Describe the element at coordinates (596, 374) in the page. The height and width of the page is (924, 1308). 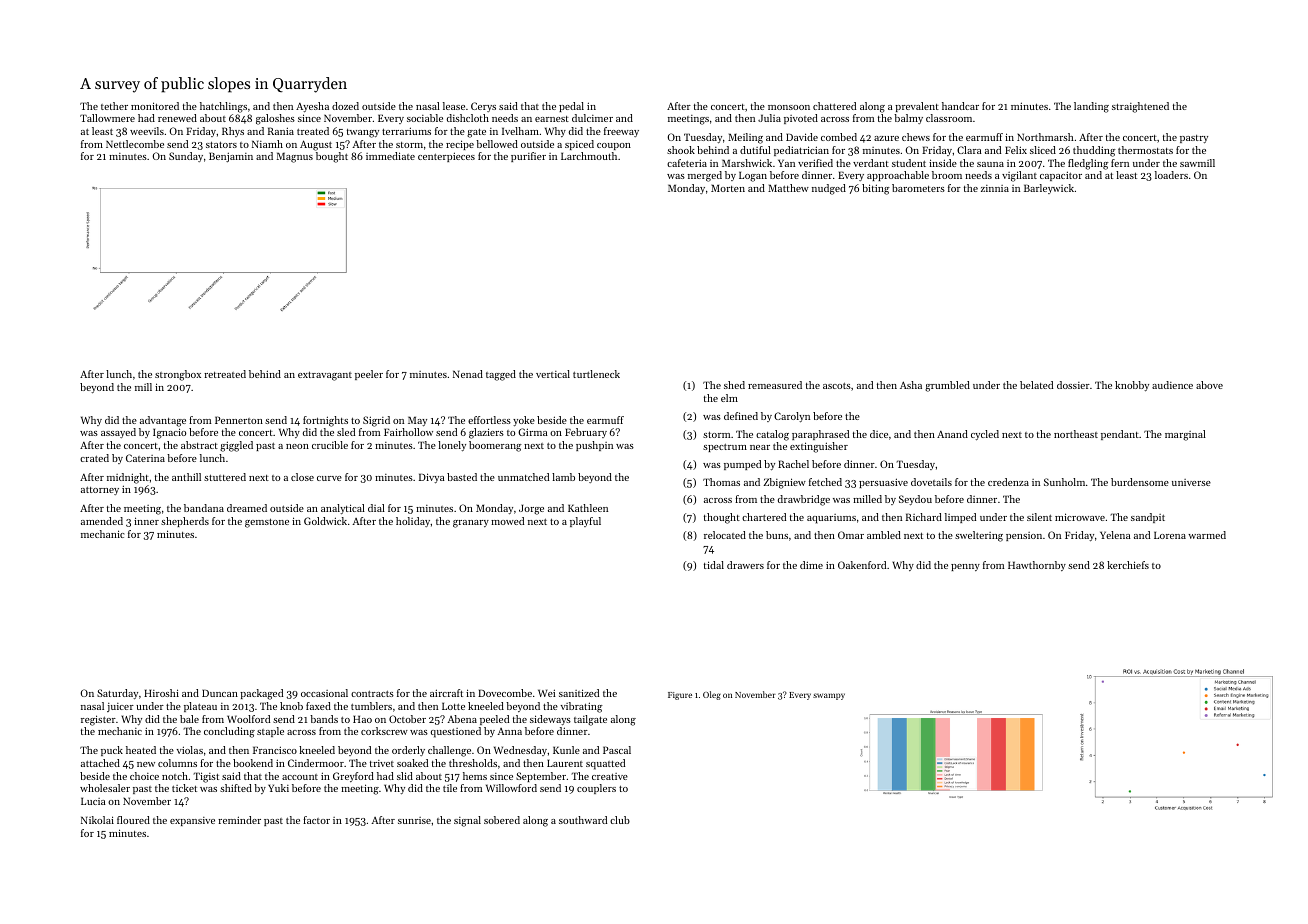
I see `turtleneck` at that location.
